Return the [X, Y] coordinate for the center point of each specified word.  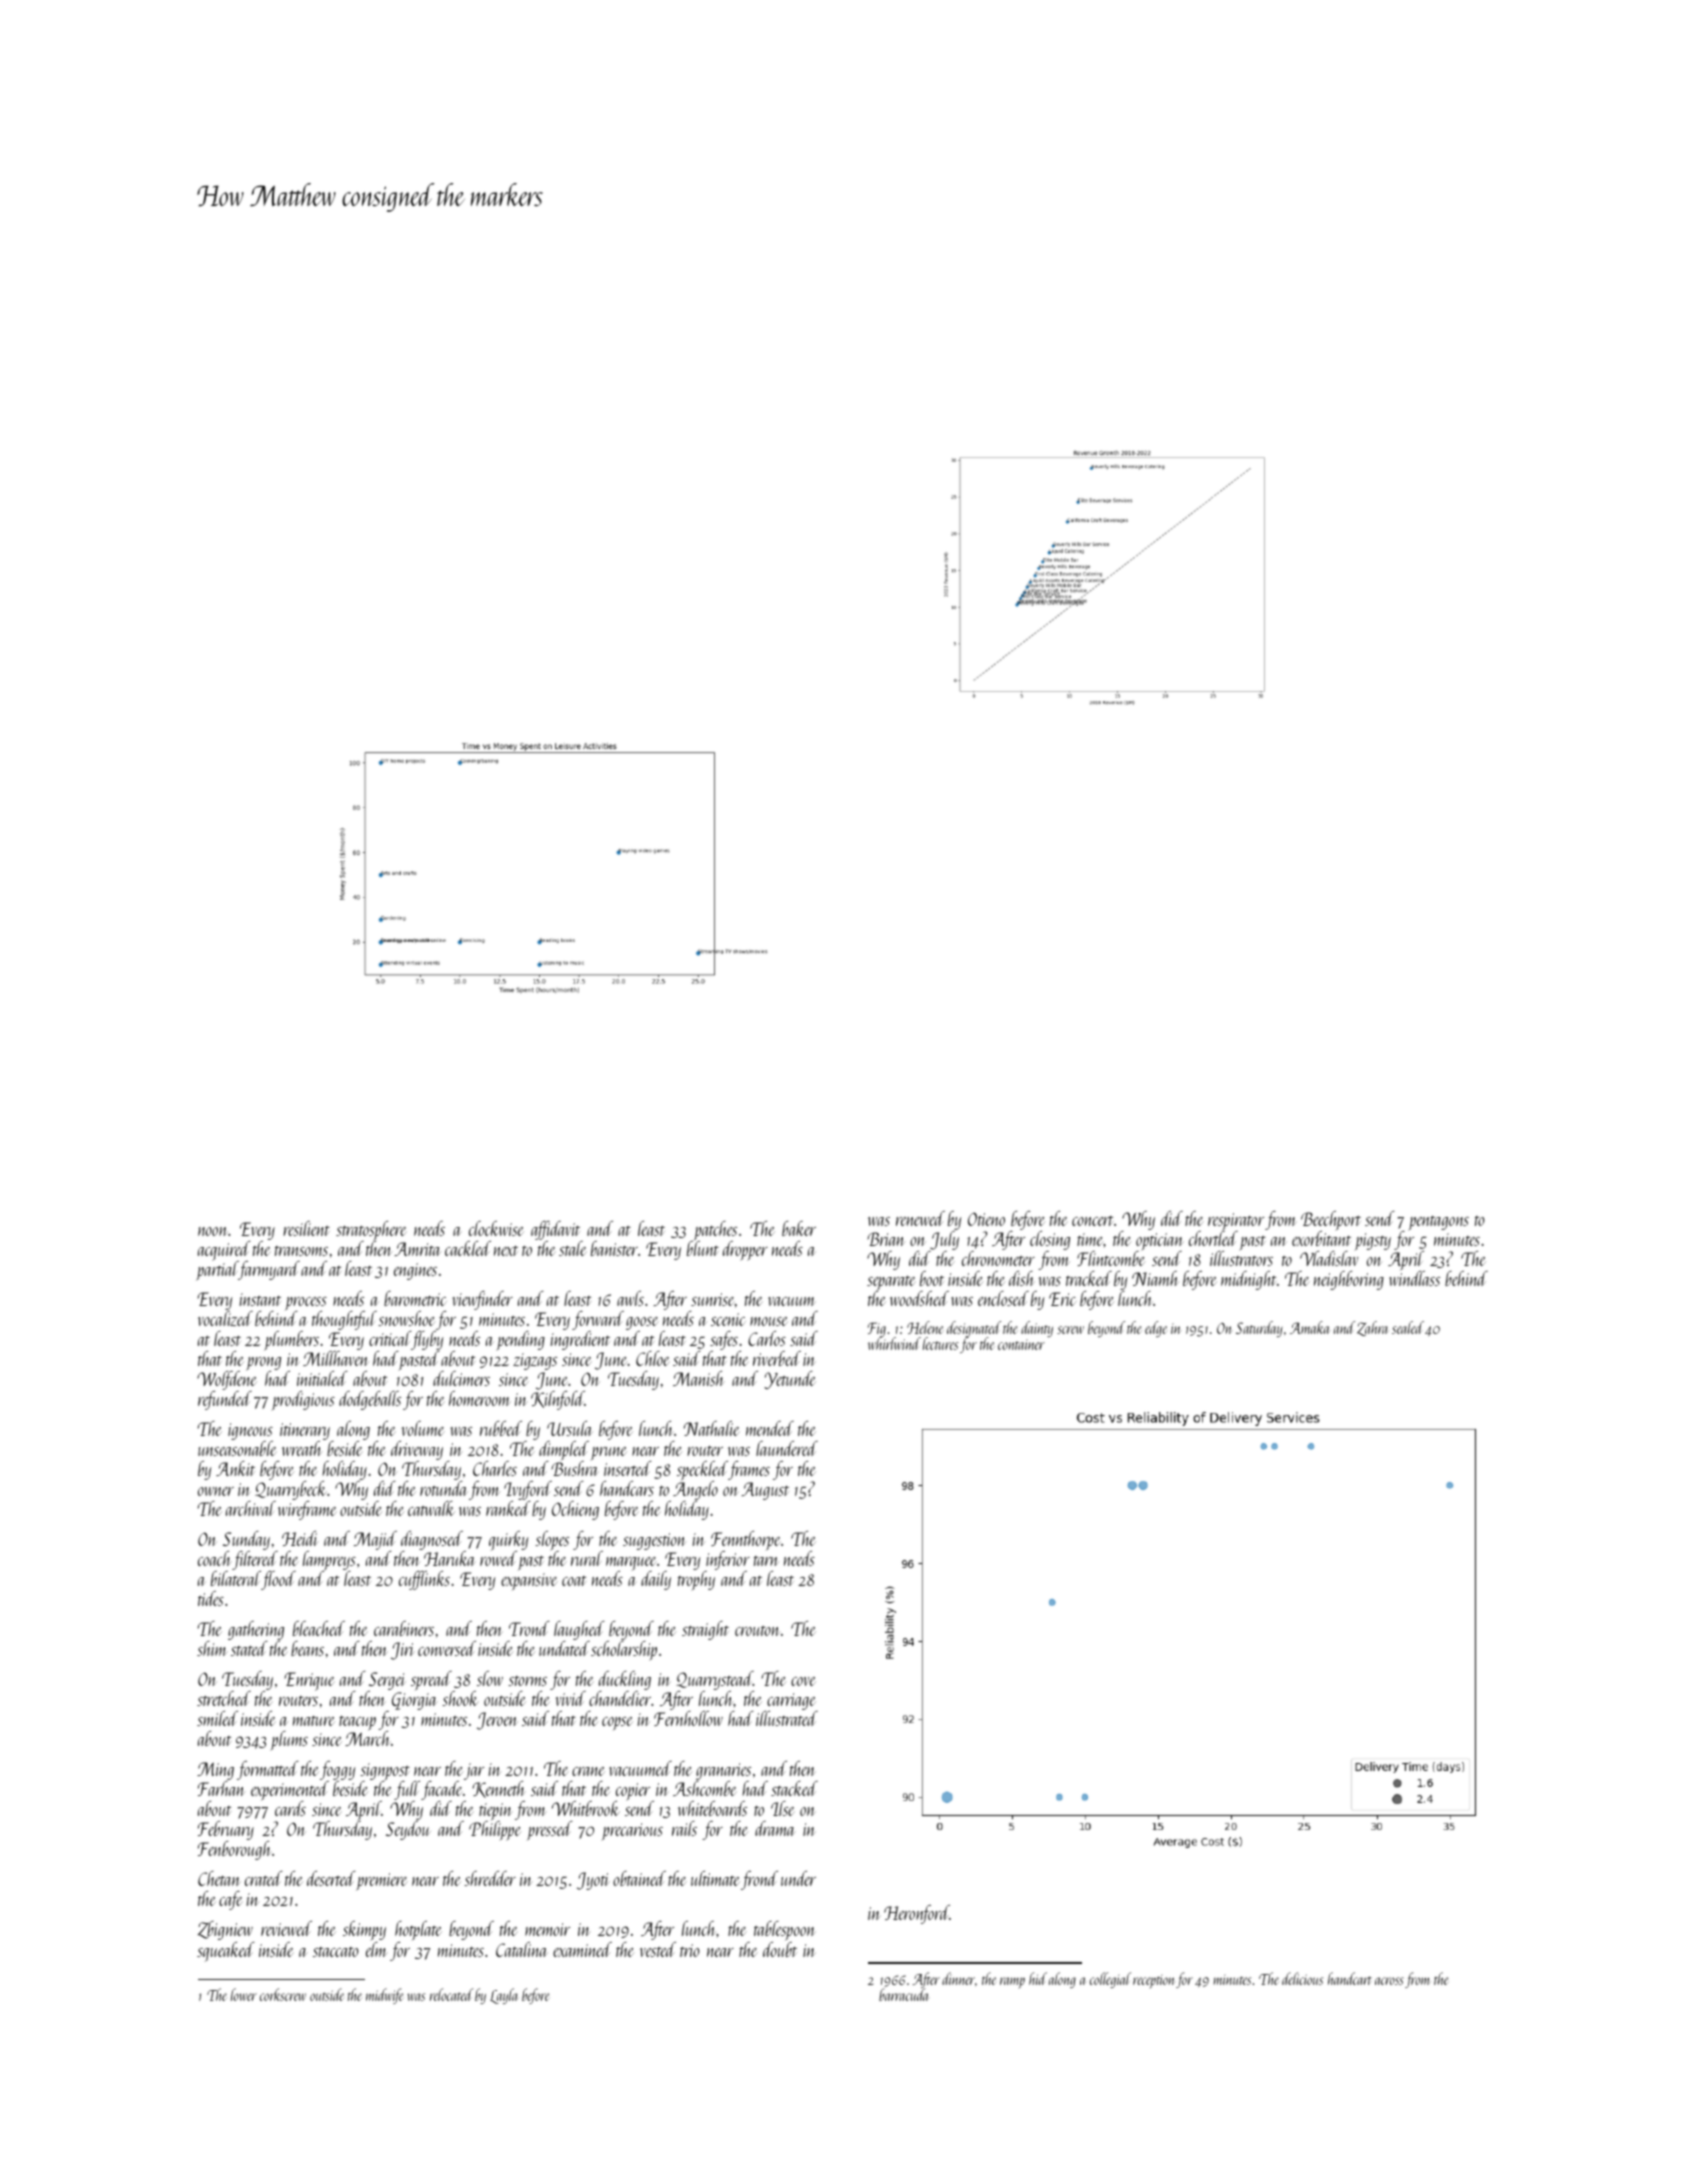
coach [215, 1558]
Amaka [1310, 1327]
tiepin [496, 1812]
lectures [941, 1343]
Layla [503, 1996]
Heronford [917, 1914]
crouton [757, 1631]
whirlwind [893, 1344]
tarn [766, 1561]
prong [264, 1363]
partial [218, 1270]
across [1389, 1981]
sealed [1408, 1327]
